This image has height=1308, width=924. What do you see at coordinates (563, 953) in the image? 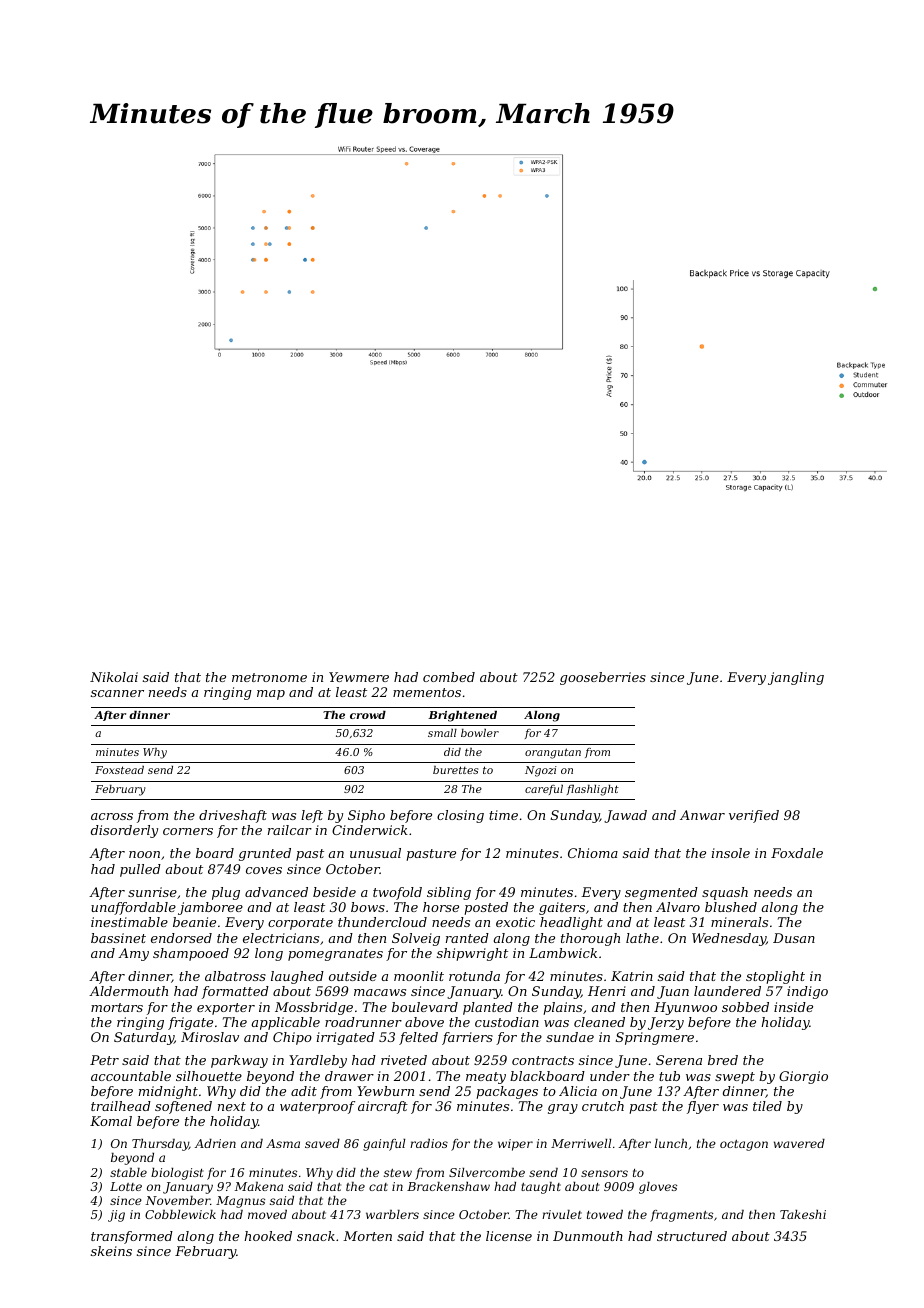
I see `Lambwick` at bounding box center [563, 953].
